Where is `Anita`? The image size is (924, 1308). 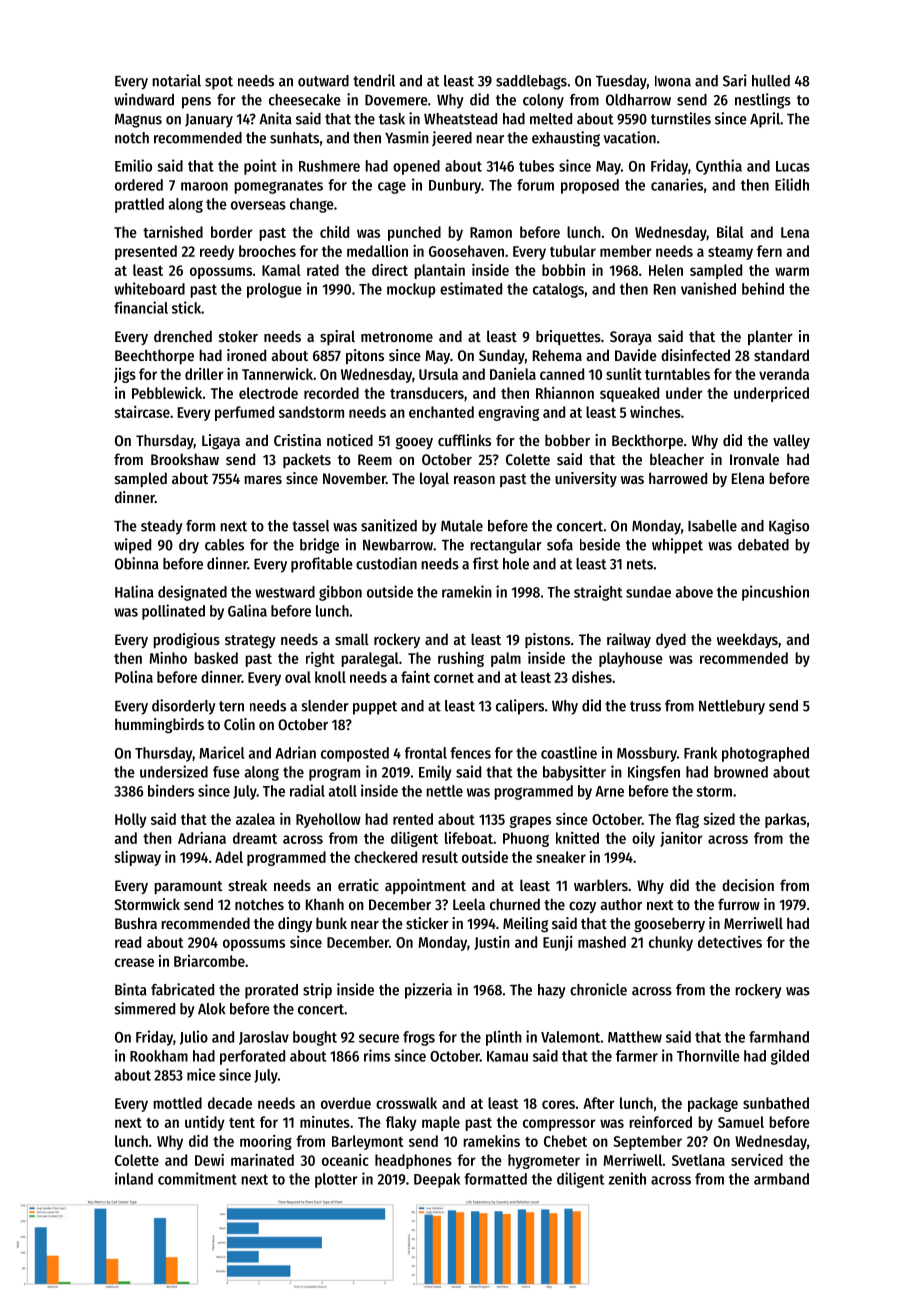
Anita is located at coordinates (275, 118).
